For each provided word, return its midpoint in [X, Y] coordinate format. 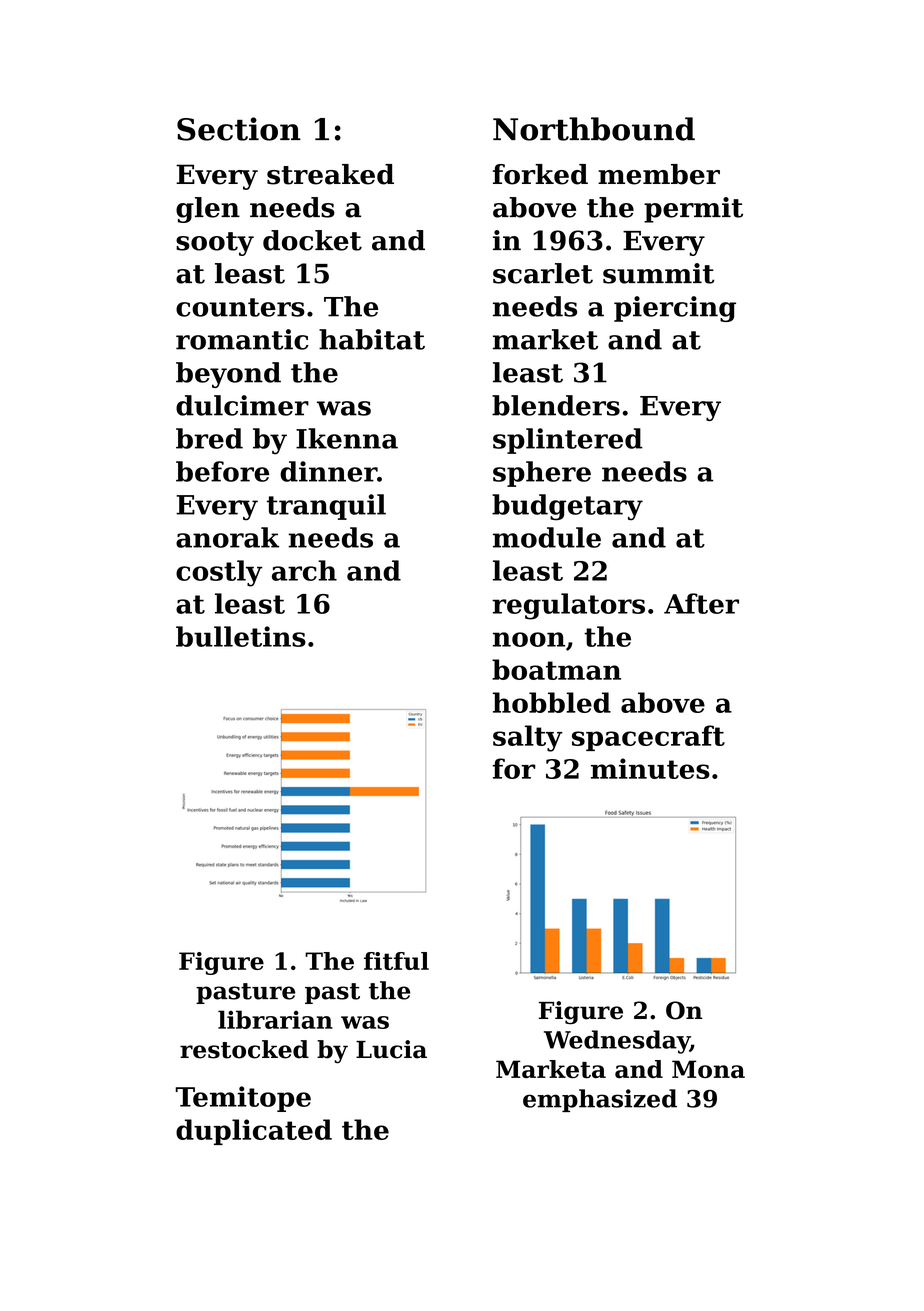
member [659, 174]
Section [239, 129]
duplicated [254, 1132]
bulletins [241, 636]
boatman [556, 669]
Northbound [594, 129]
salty [528, 738]
